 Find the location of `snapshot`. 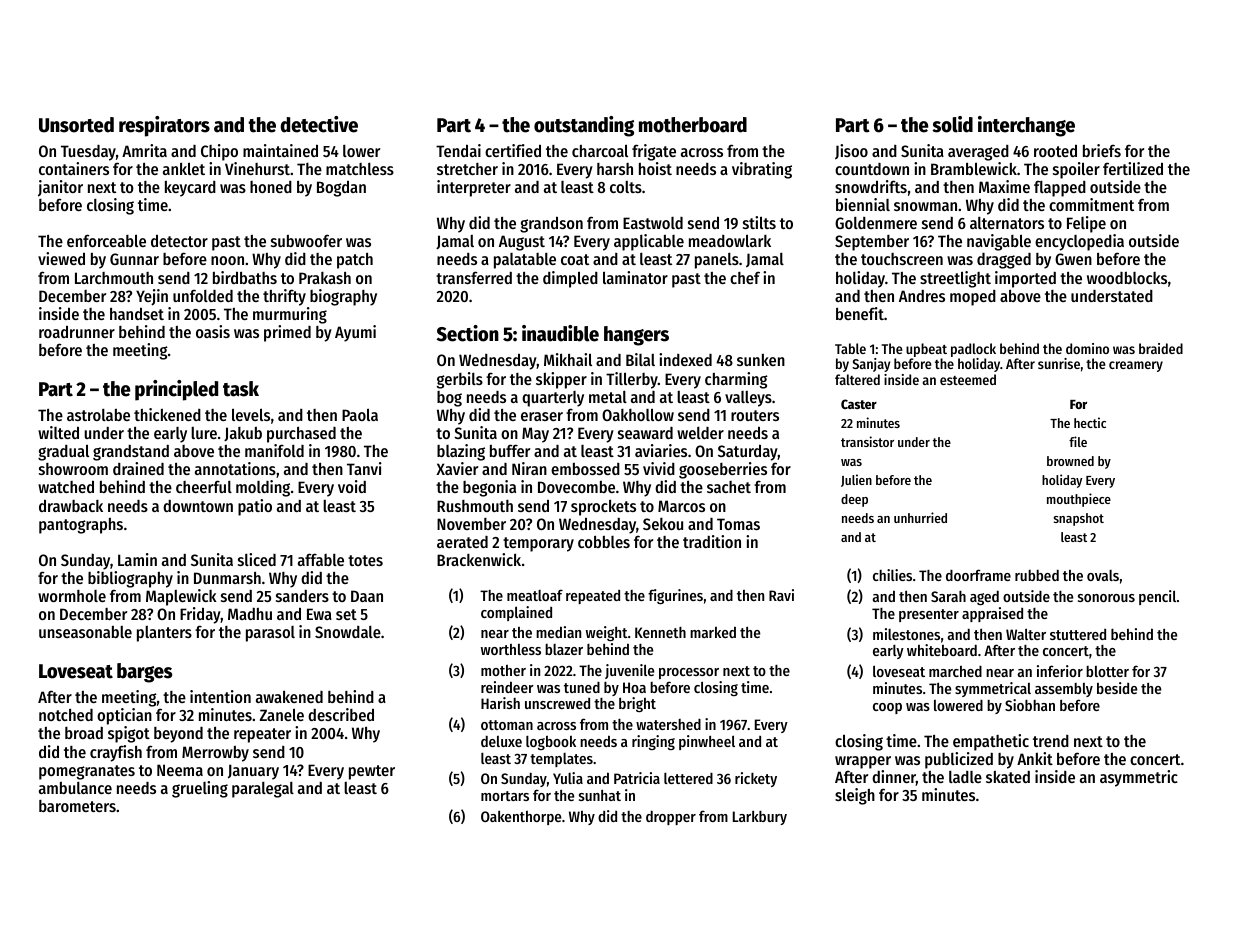

snapshot is located at coordinates (1079, 519).
